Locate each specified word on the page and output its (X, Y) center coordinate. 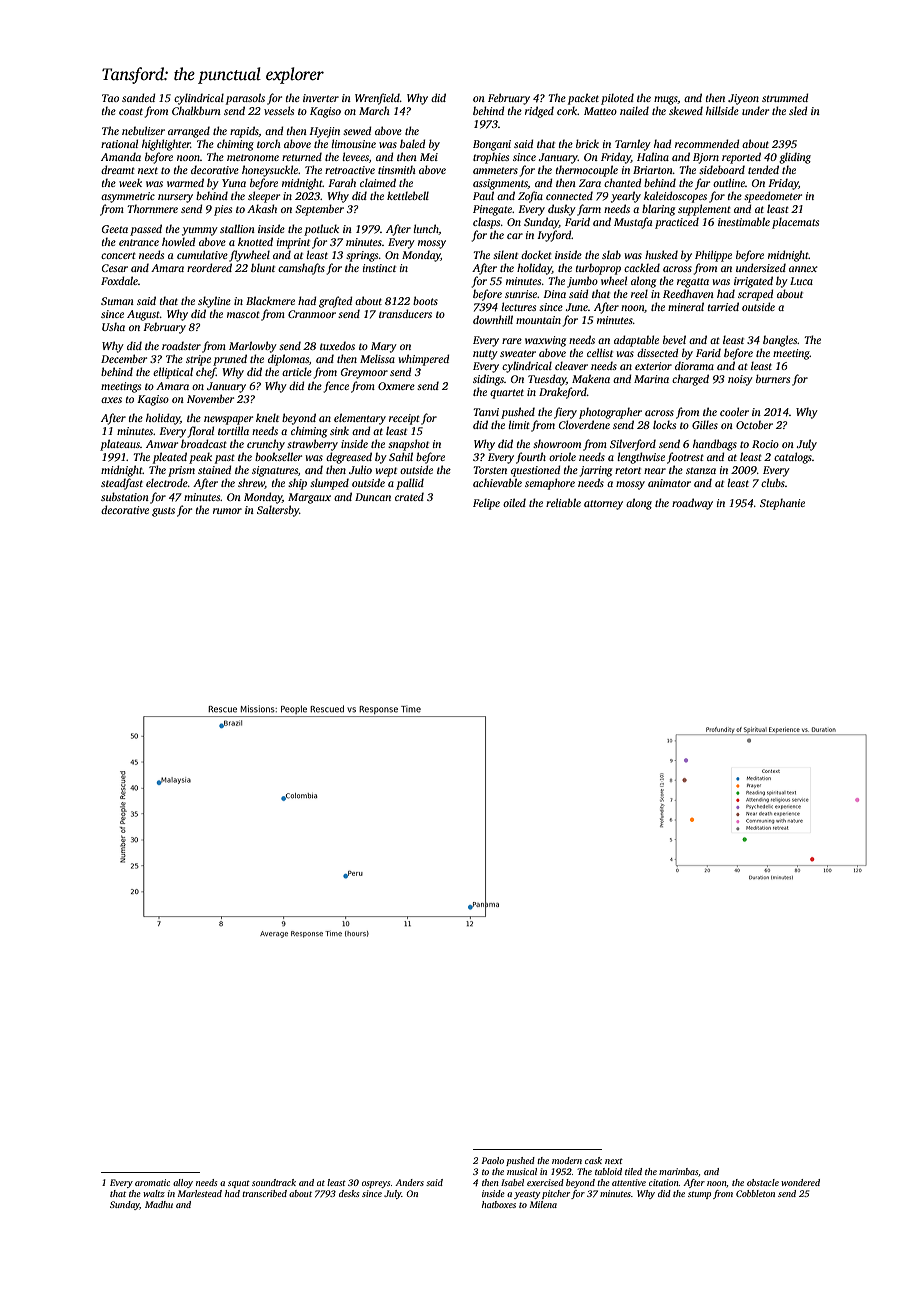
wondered (800, 1182)
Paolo (492, 1160)
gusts (163, 512)
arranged (189, 132)
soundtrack (274, 1182)
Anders (409, 1182)
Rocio (765, 444)
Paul (483, 195)
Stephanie (782, 504)
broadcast (204, 443)
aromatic (152, 1182)
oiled (514, 502)
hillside (722, 110)
